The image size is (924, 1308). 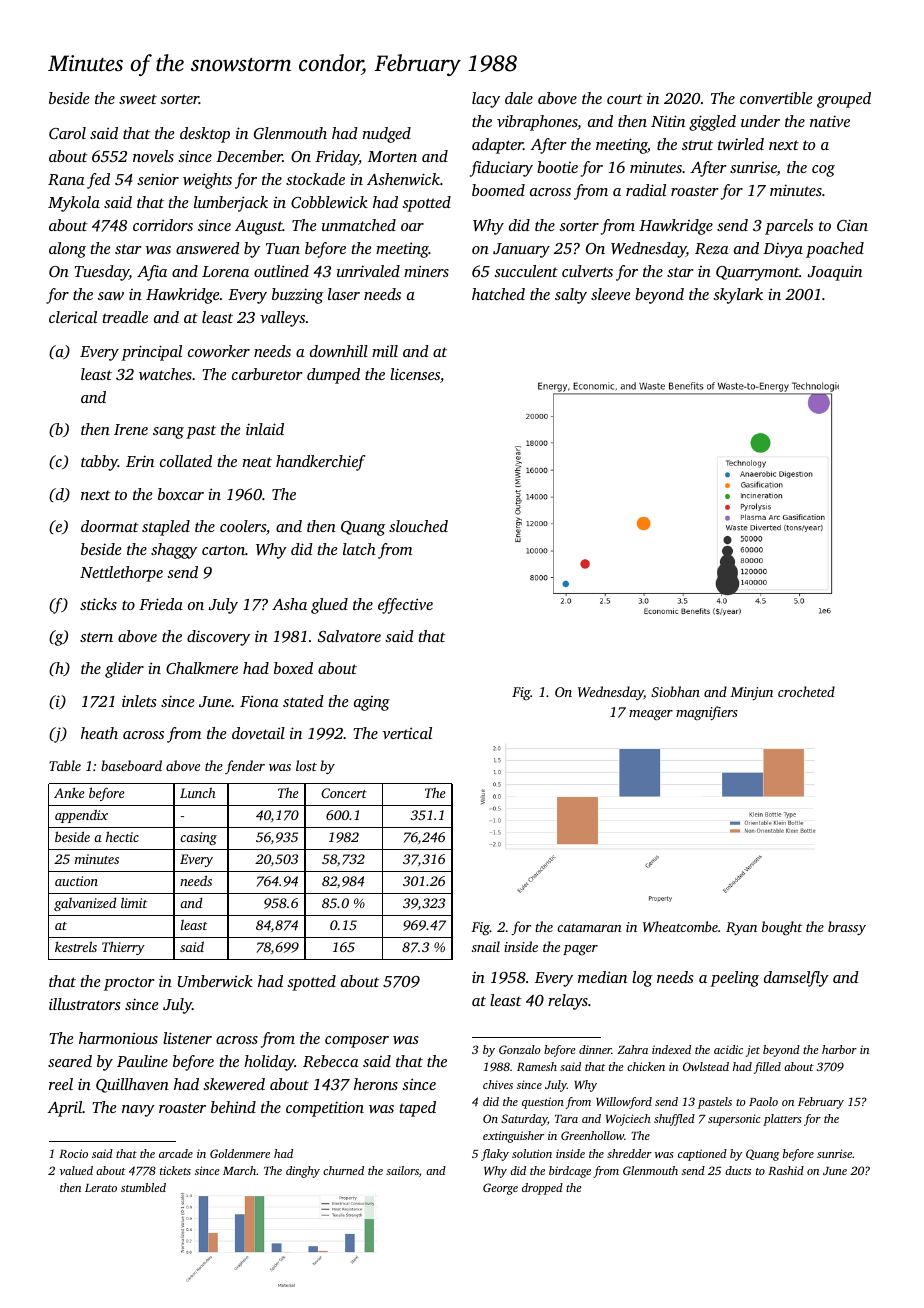 I want to click on Minjun, so click(x=751, y=693).
